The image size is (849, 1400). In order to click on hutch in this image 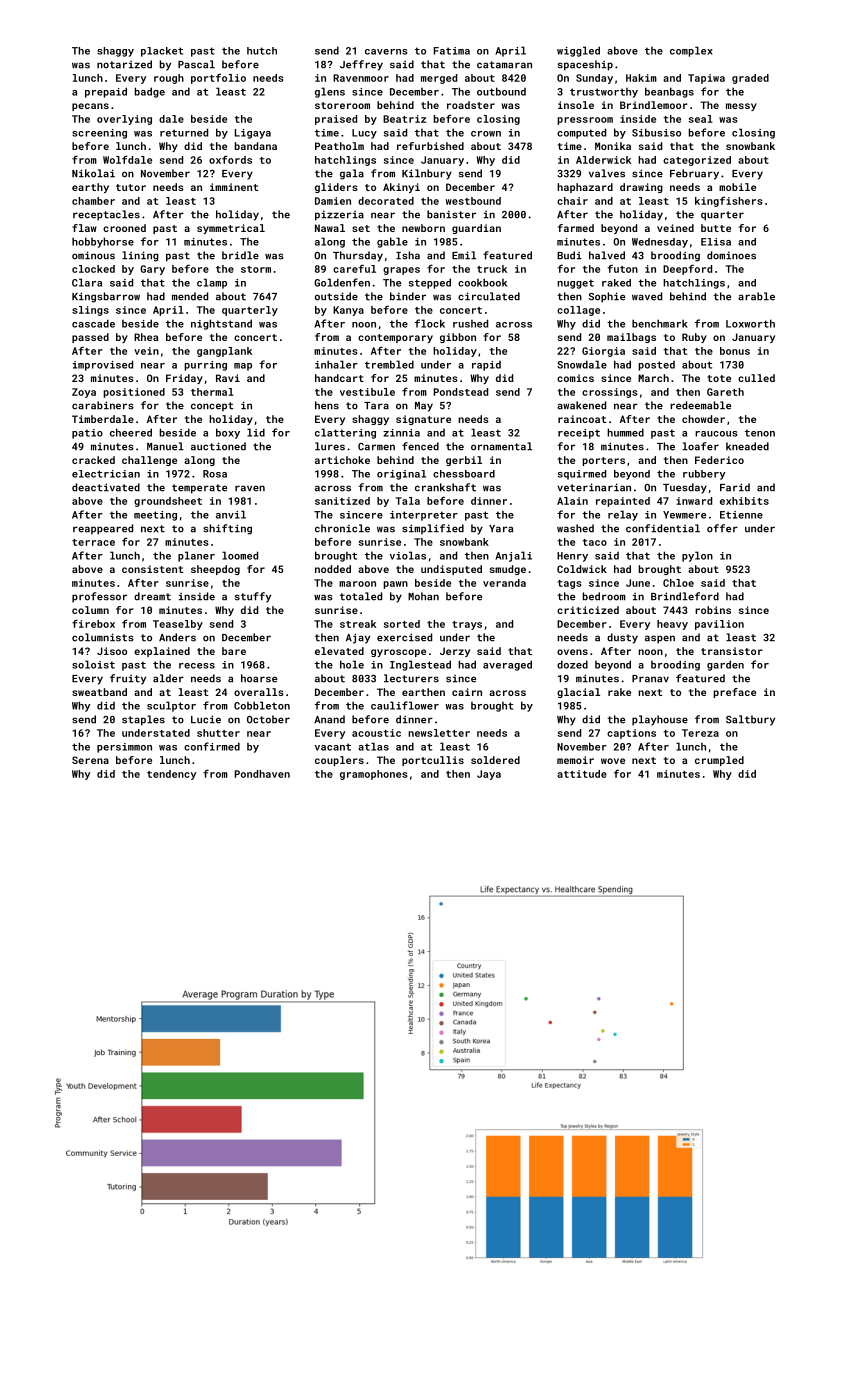, I will do `click(262, 51)`.
